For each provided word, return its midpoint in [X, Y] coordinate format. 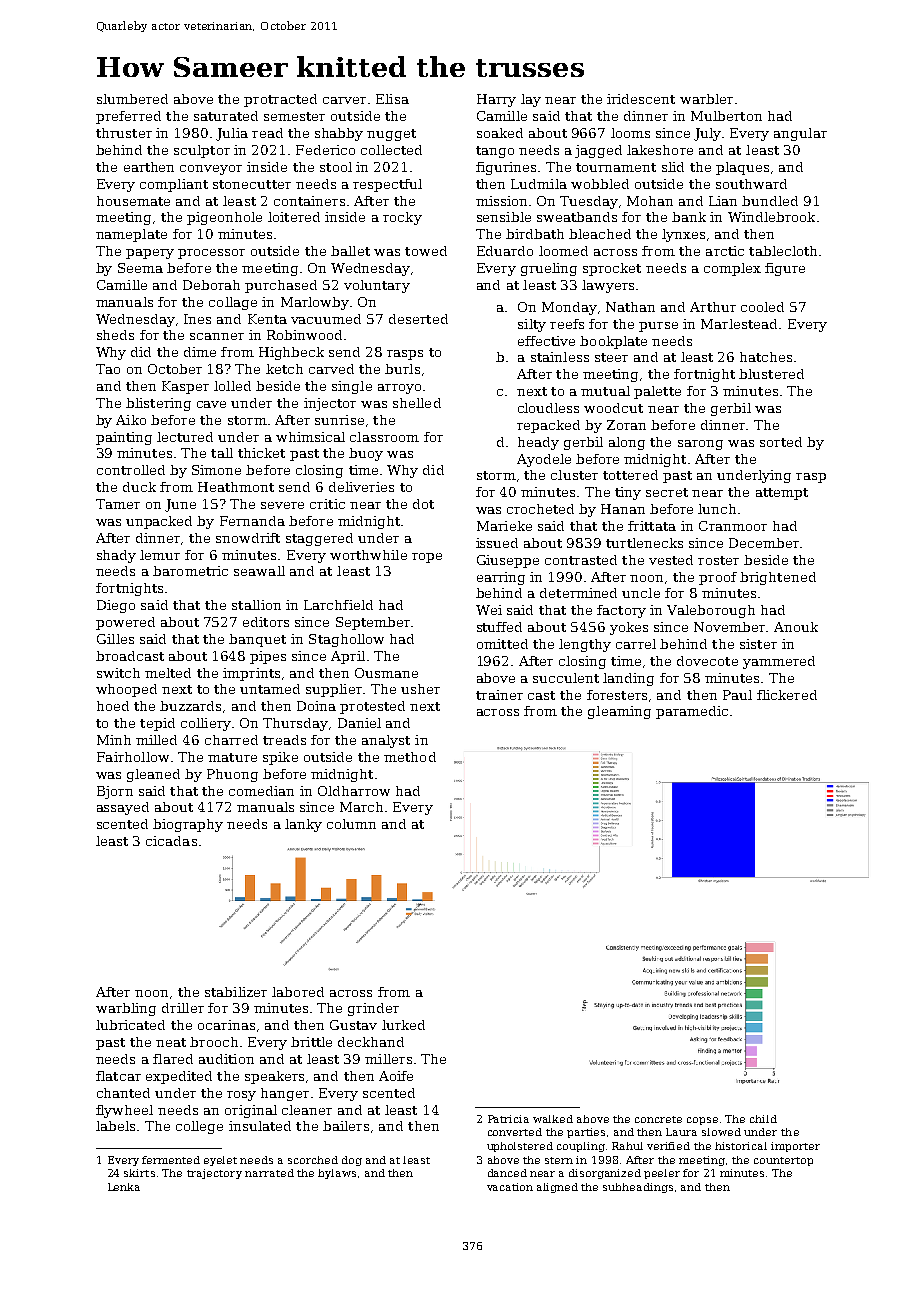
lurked [403, 1025]
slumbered [132, 99]
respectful [387, 185]
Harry [496, 100]
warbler [706, 99]
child [763, 1119]
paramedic [692, 712]
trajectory [214, 1174]
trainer [499, 695]
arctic [725, 251]
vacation [510, 1187]
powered [125, 623]
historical [741, 1146]
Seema [140, 268]
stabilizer [236, 992]
